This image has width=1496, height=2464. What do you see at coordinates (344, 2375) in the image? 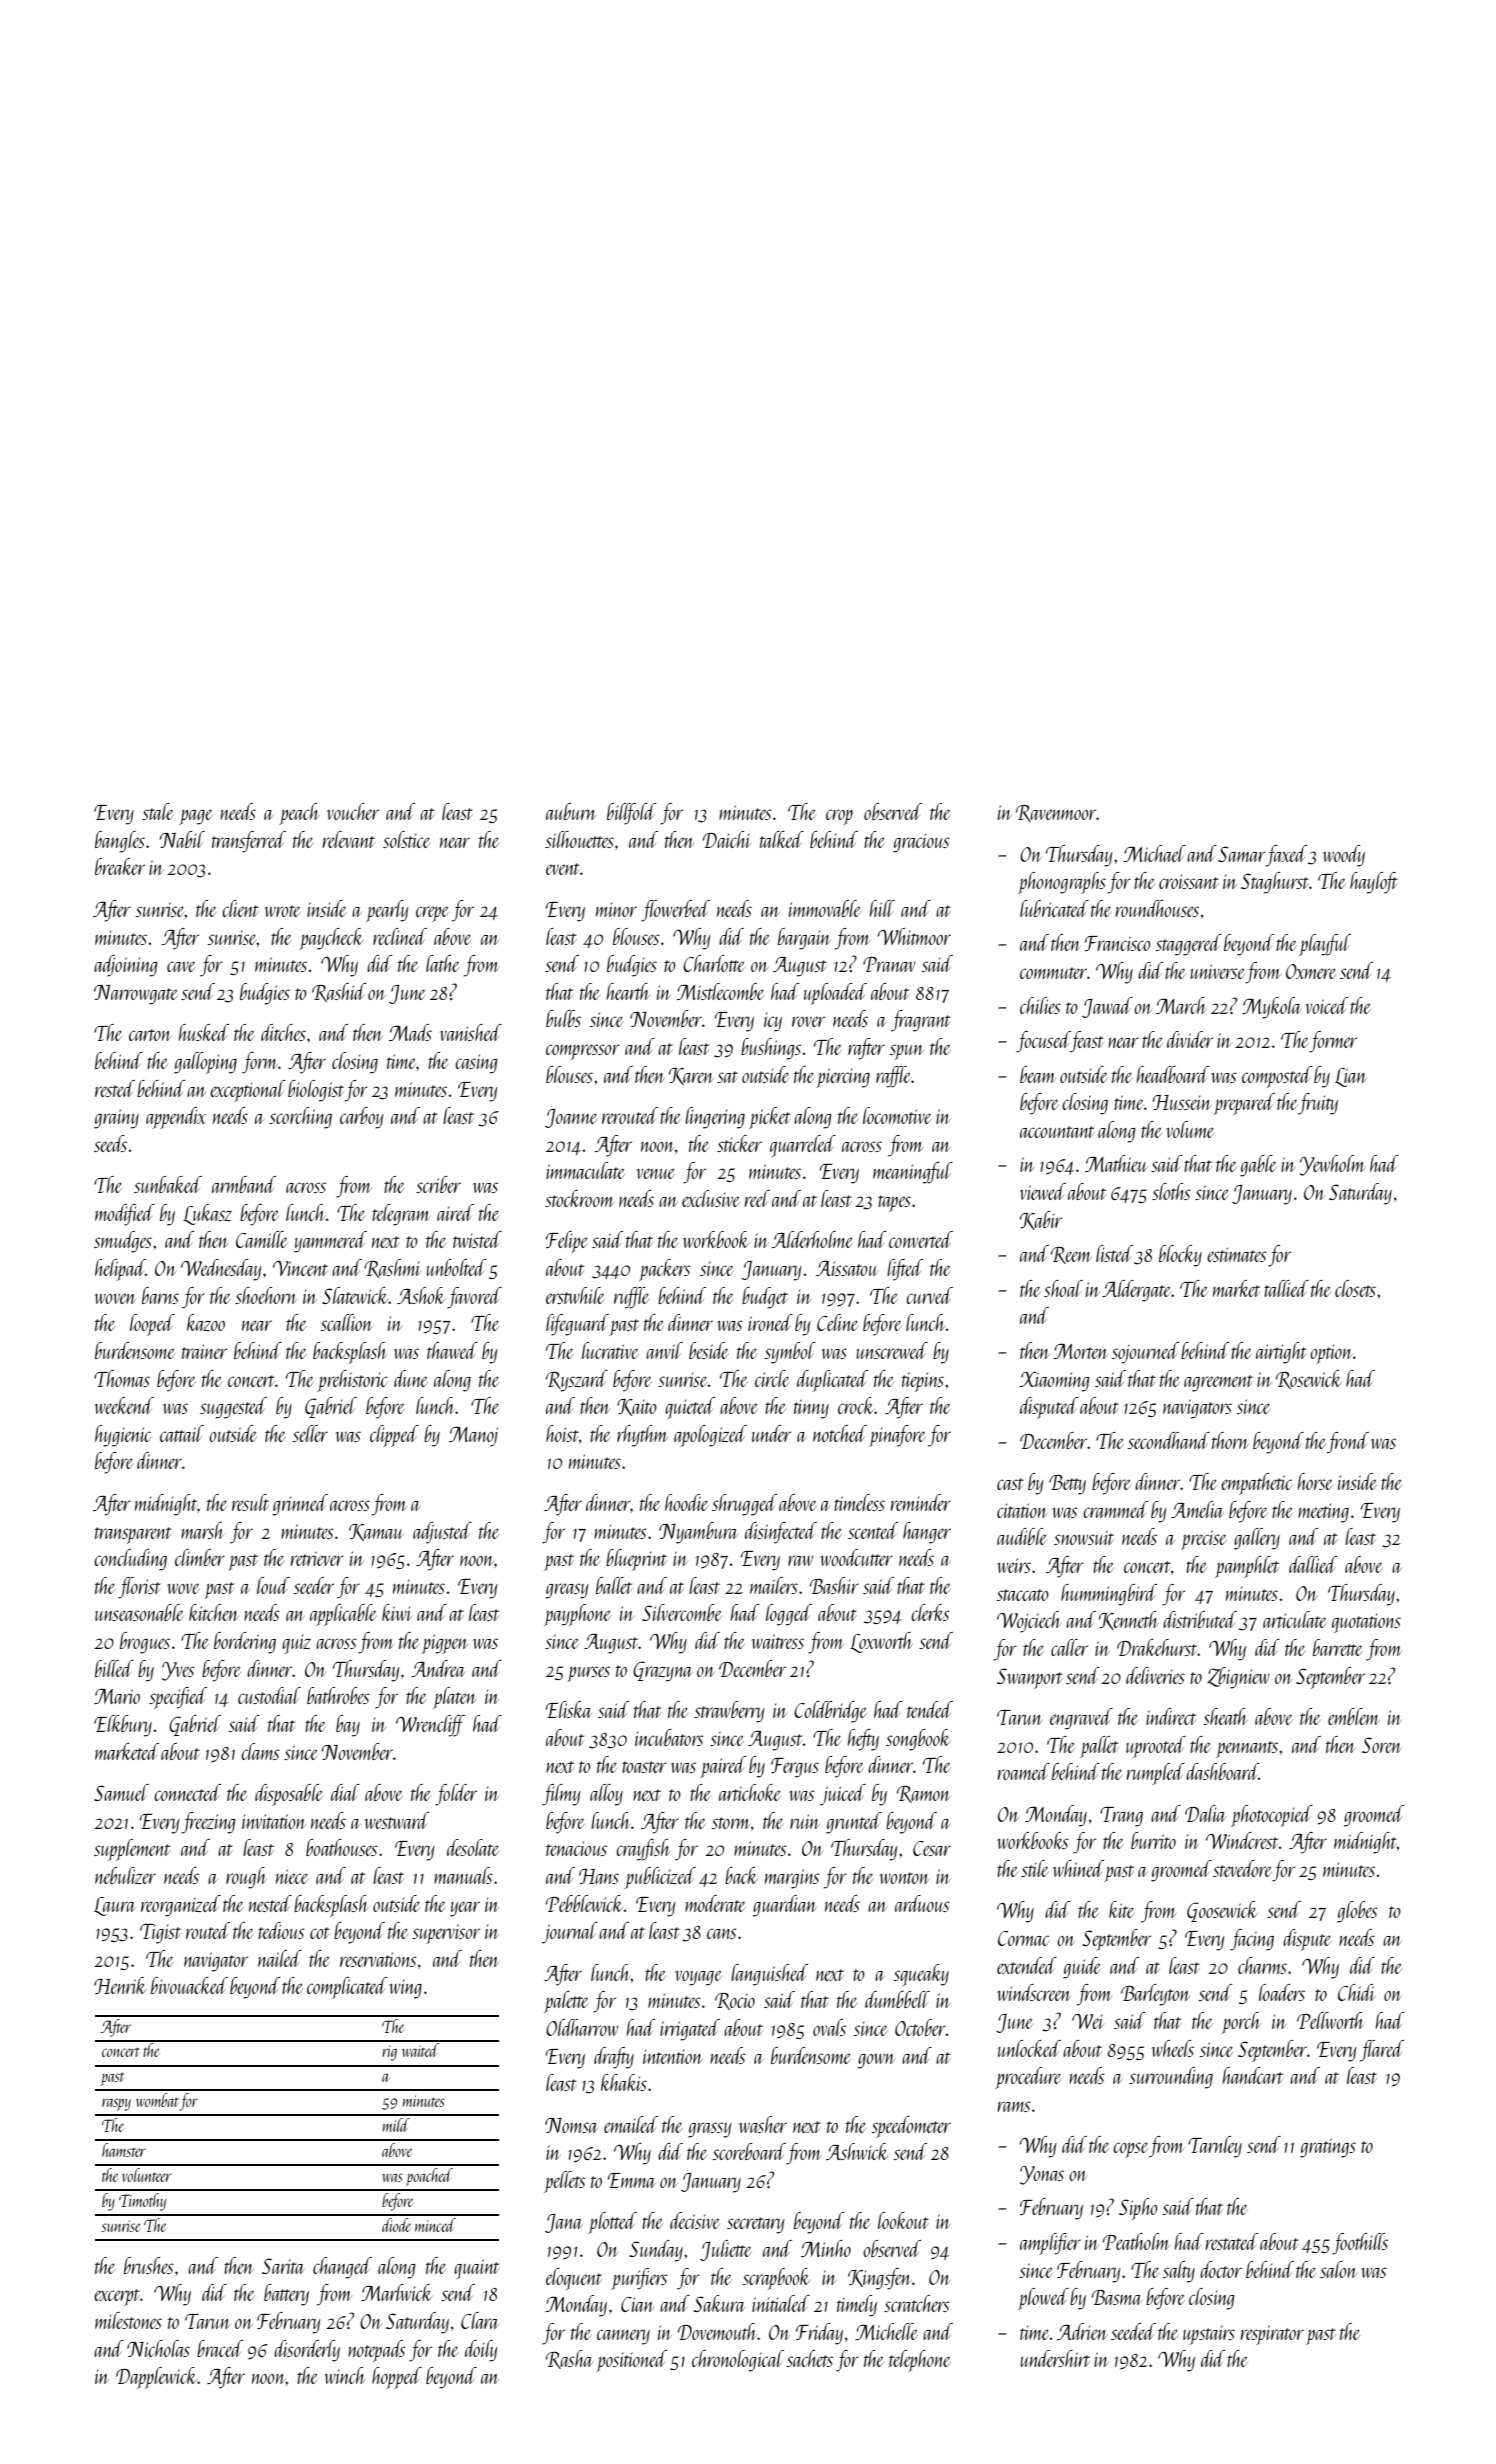
I see `winch` at bounding box center [344, 2375].
